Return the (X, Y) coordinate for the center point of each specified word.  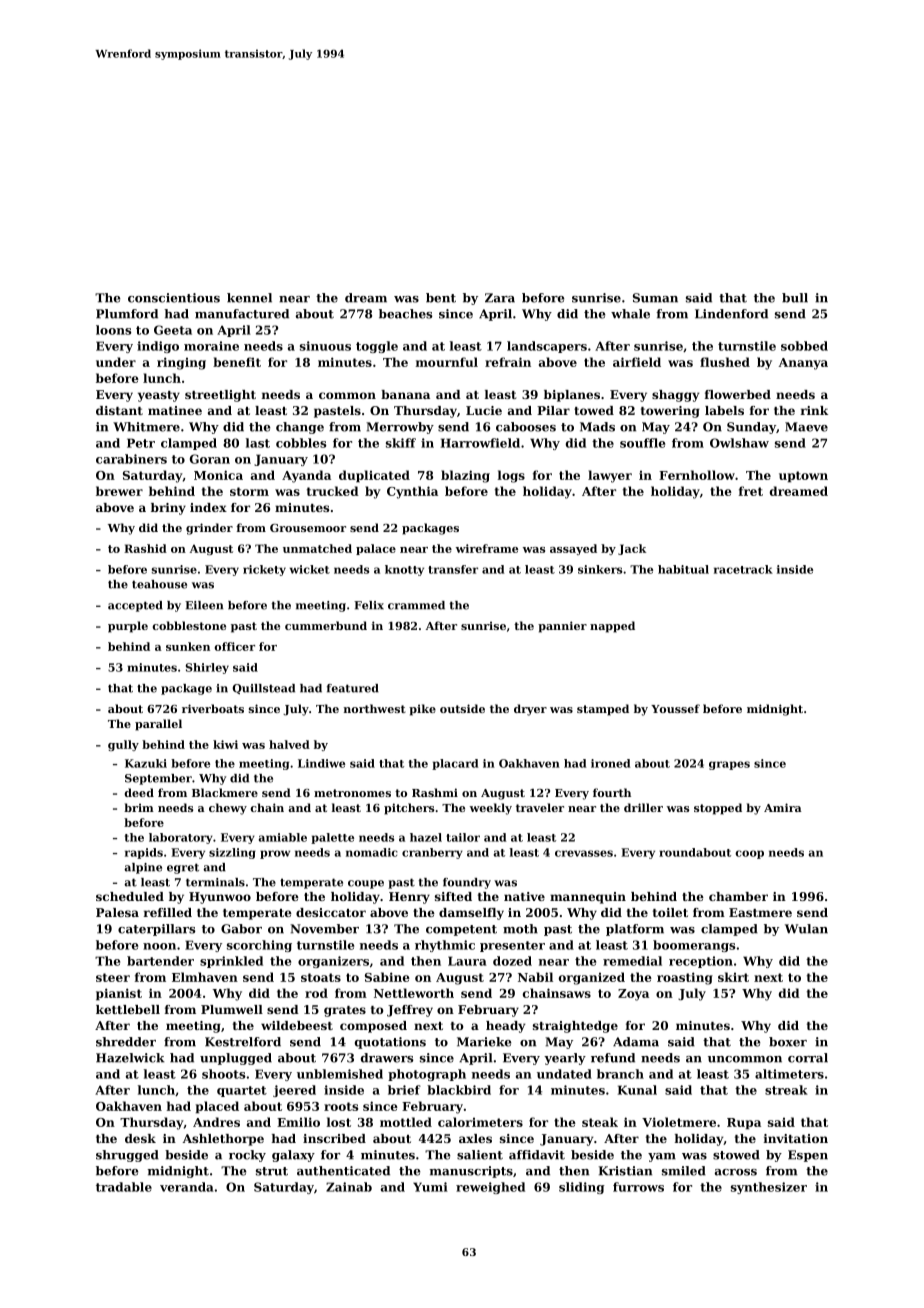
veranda (187, 1187)
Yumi (430, 1187)
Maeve (806, 427)
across (736, 1172)
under (116, 362)
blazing (465, 476)
